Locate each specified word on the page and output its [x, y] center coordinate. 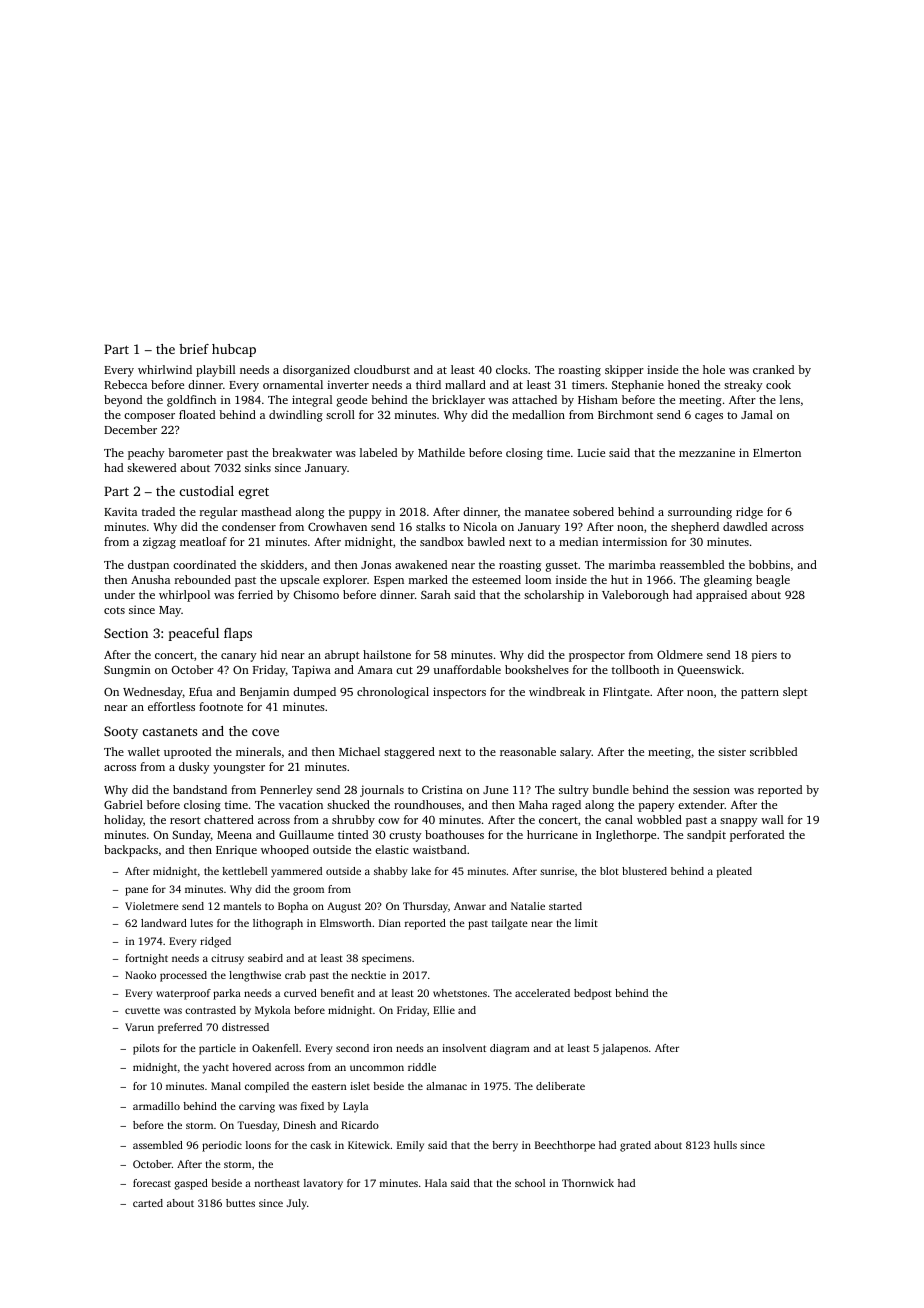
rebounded [203, 579]
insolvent [464, 1048]
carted [148, 1203]
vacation [301, 804]
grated [635, 1146]
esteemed [496, 579]
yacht [215, 1068]
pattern [760, 694]
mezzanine [707, 452]
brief [194, 349]
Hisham [598, 399]
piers [764, 656]
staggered [409, 753]
